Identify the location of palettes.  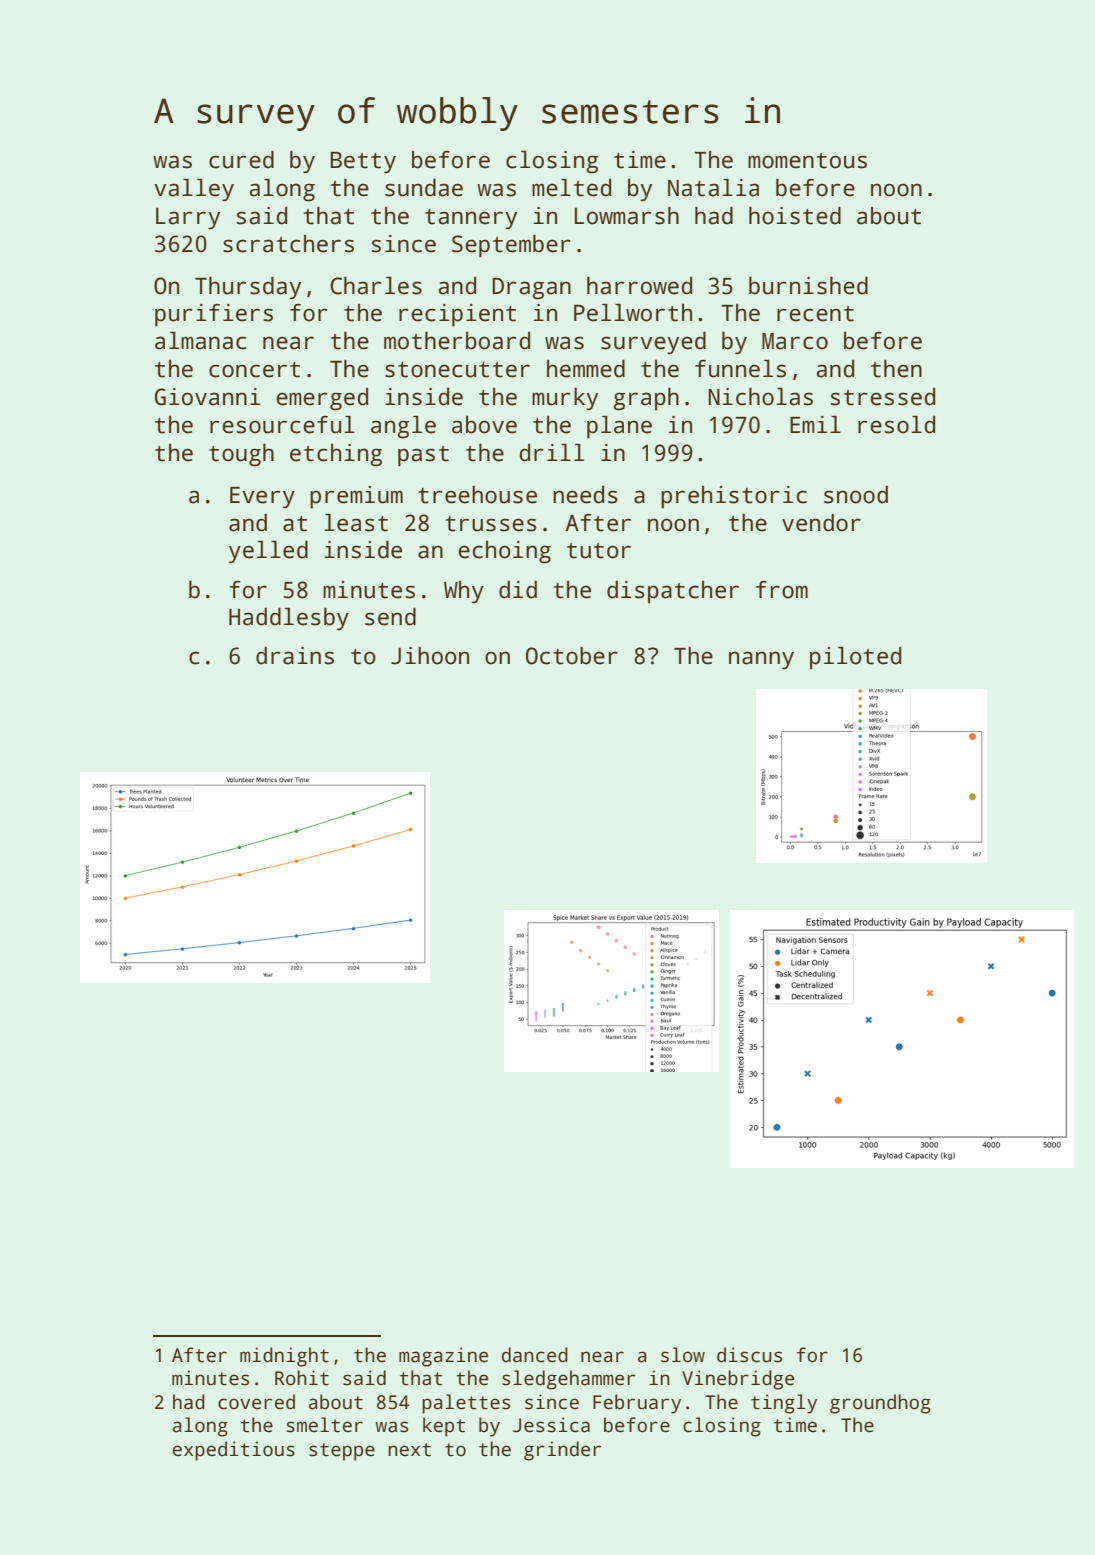
(466, 1404).
